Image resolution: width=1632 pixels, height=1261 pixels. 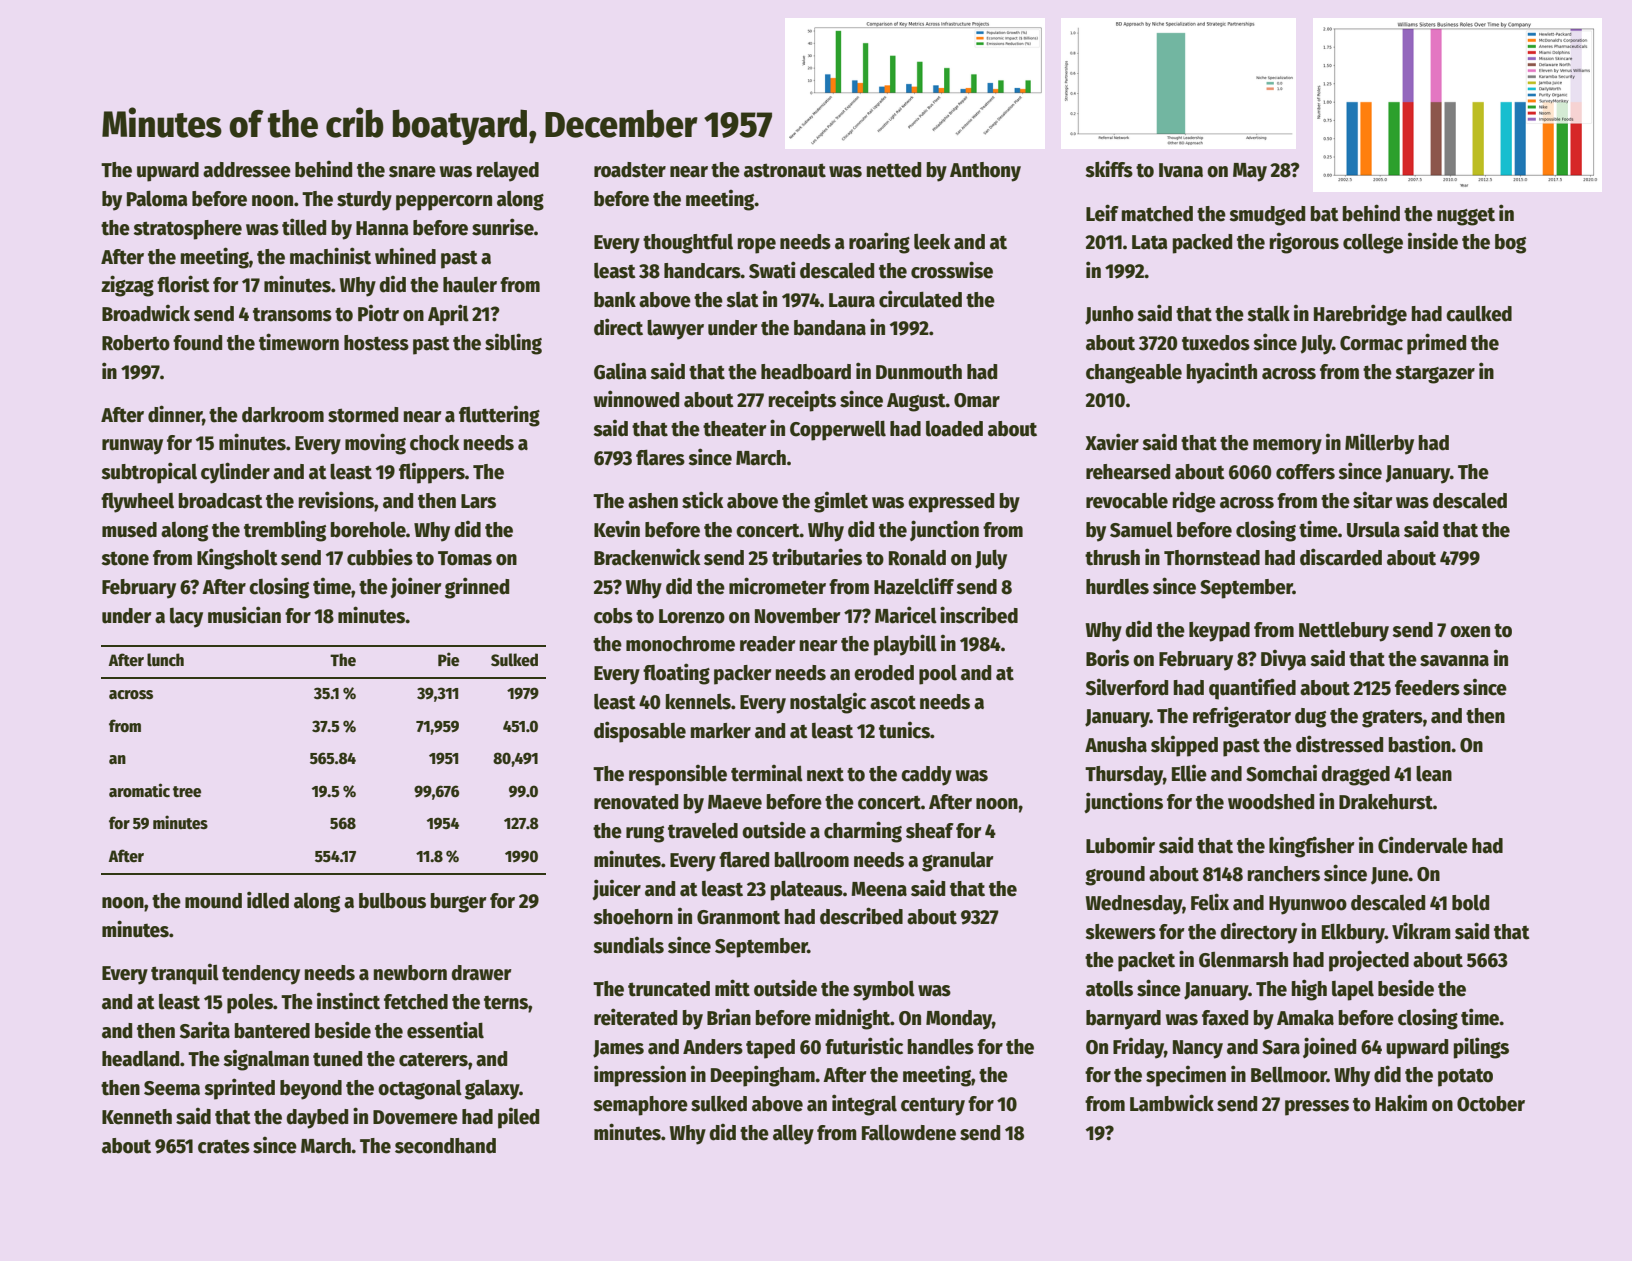 What do you see at coordinates (137, 1117) in the image?
I see `Kenneth` at bounding box center [137, 1117].
